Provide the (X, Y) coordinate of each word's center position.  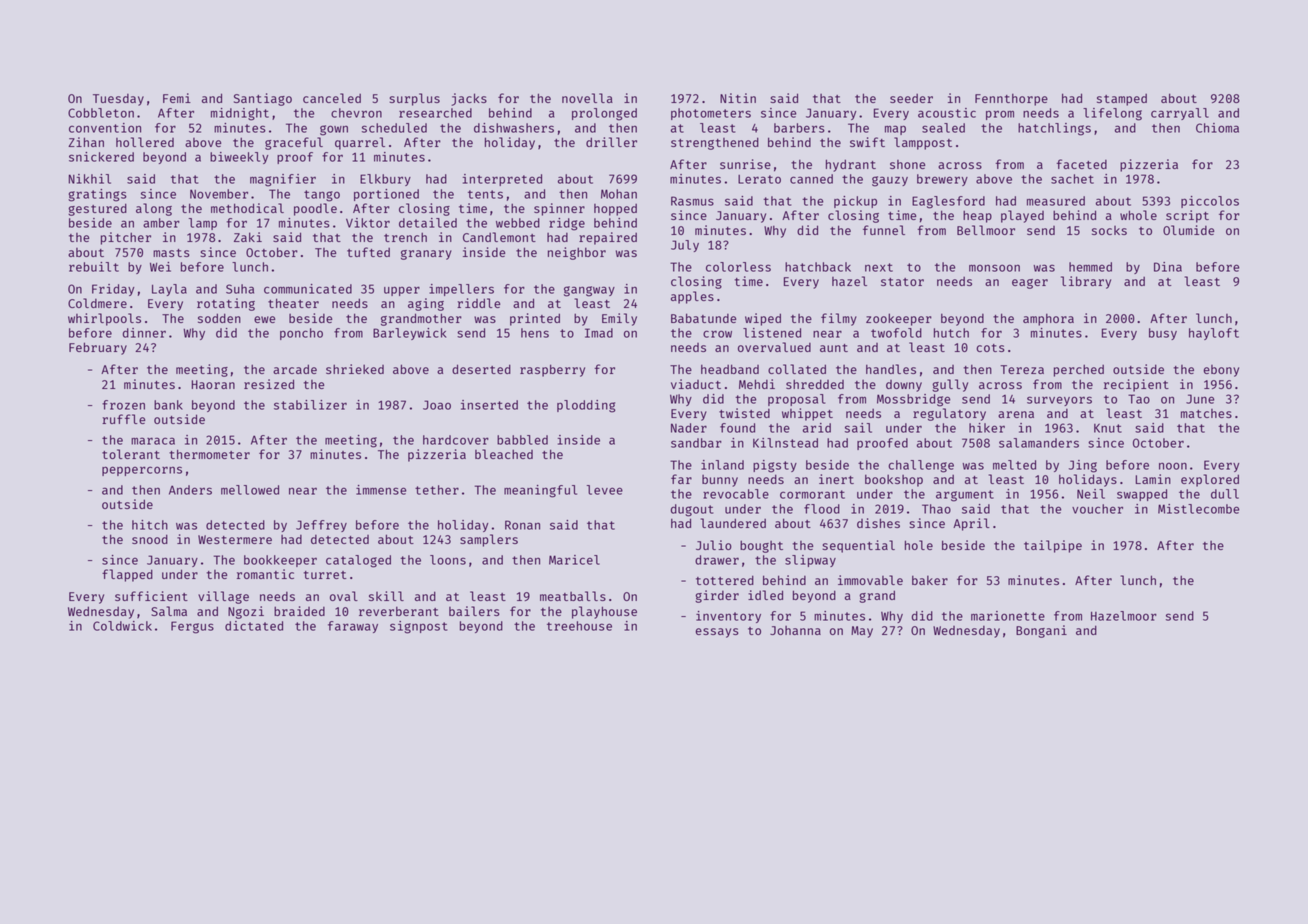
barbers (799, 128)
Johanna (795, 630)
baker (930, 580)
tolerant (131, 454)
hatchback (818, 267)
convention (105, 128)
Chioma (1217, 128)
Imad (599, 333)
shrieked (355, 369)
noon (1173, 466)
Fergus (192, 627)
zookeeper (899, 319)
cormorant (812, 494)
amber (161, 223)
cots (990, 348)
